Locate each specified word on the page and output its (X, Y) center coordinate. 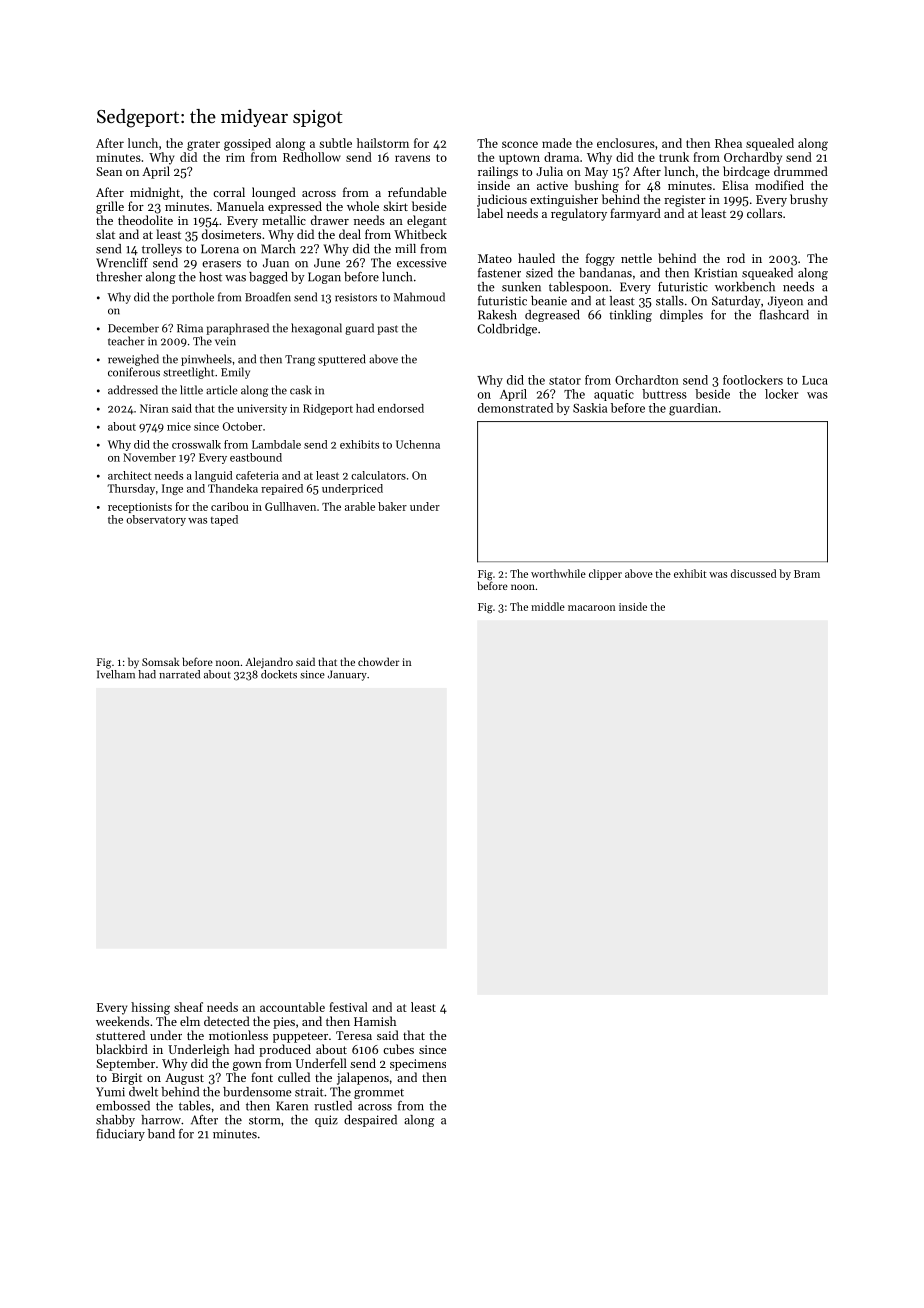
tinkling (630, 316)
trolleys (162, 250)
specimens (418, 1065)
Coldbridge (507, 330)
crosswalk (196, 444)
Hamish (375, 1021)
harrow (161, 1120)
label (490, 213)
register (685, 201)
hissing (150, 1008)
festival (348, 1007)
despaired (370, 1121)
